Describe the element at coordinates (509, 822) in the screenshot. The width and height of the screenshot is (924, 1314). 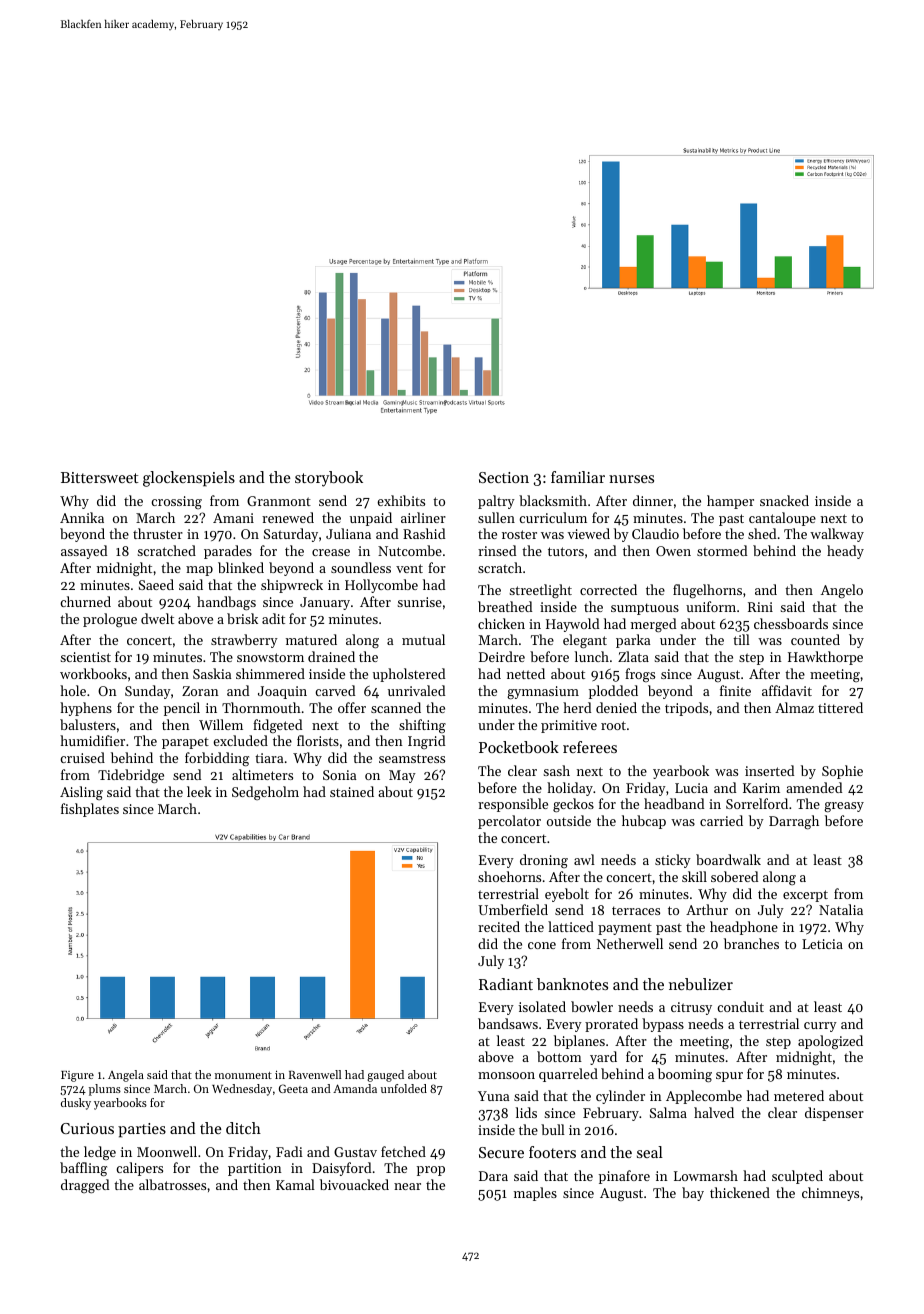
I see `percolator` at that location.
